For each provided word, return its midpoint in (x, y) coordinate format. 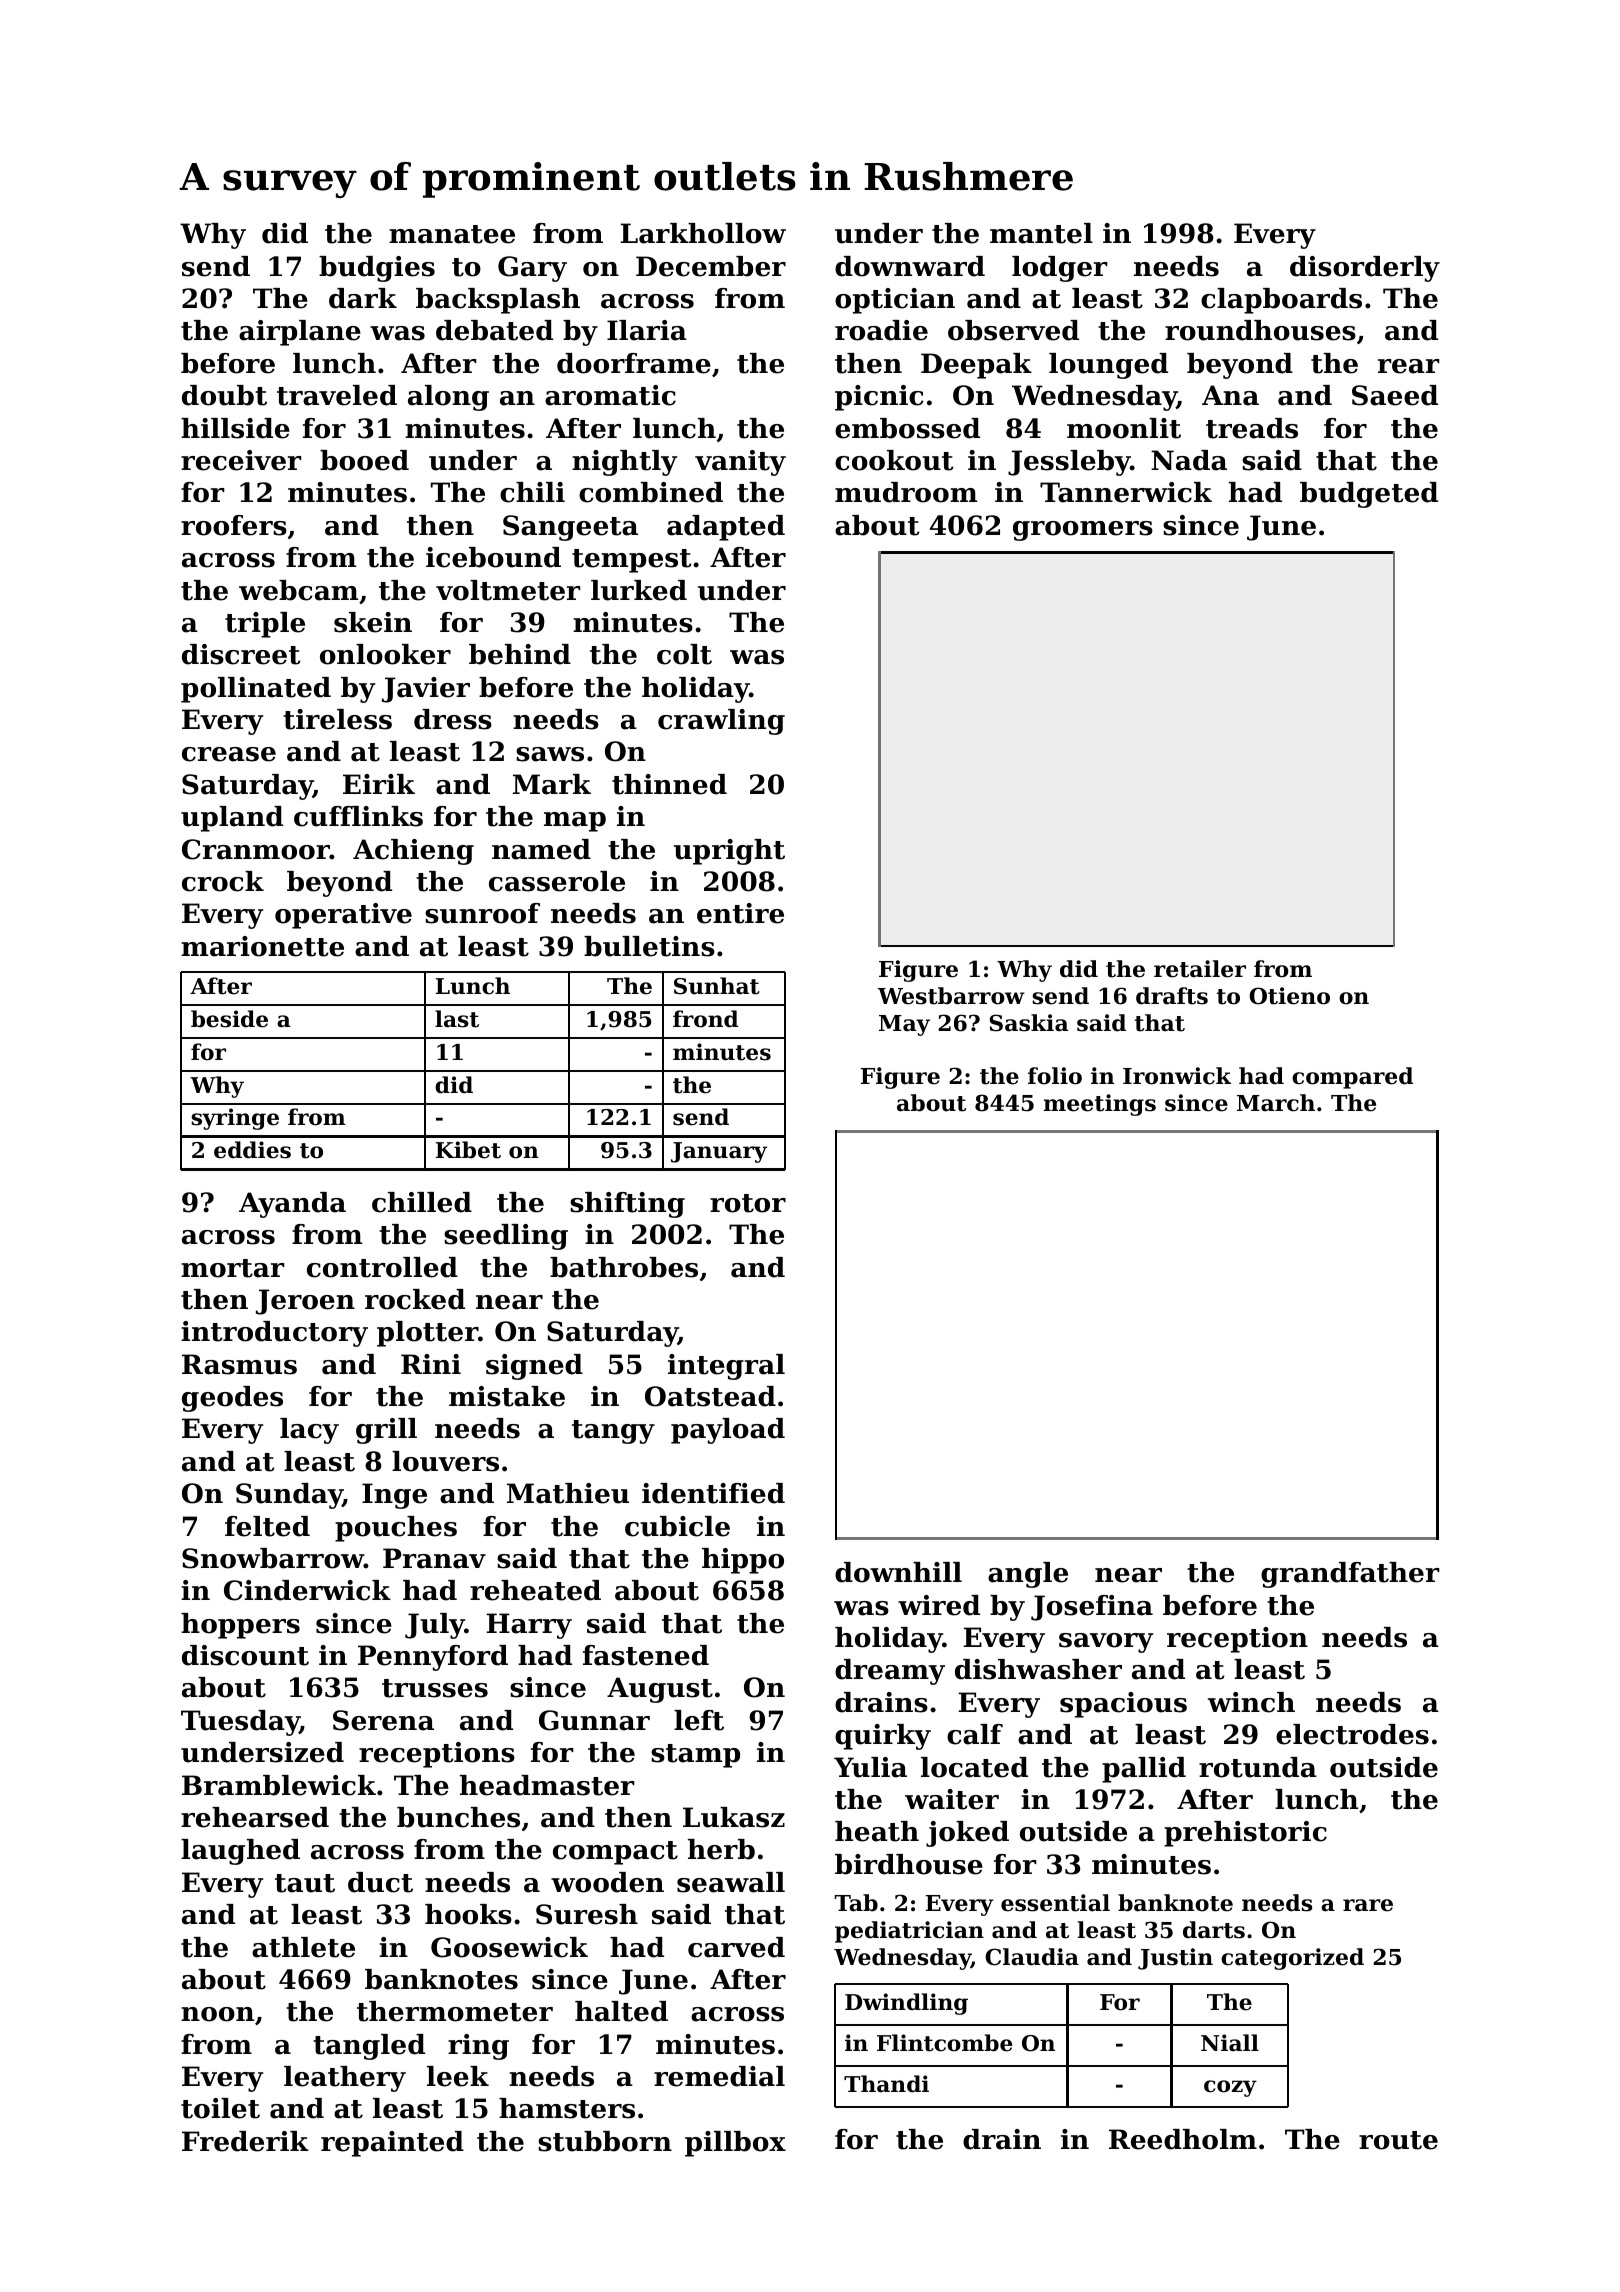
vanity (740, 463)
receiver (241, 460)
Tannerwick (1126, 492)
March (1276, 1103)
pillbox (735, 2144)
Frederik (245, 2141)
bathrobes (624, 1267)
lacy (309, 1431)
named (541, 849)
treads (1252, 428)
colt (684, 654)
